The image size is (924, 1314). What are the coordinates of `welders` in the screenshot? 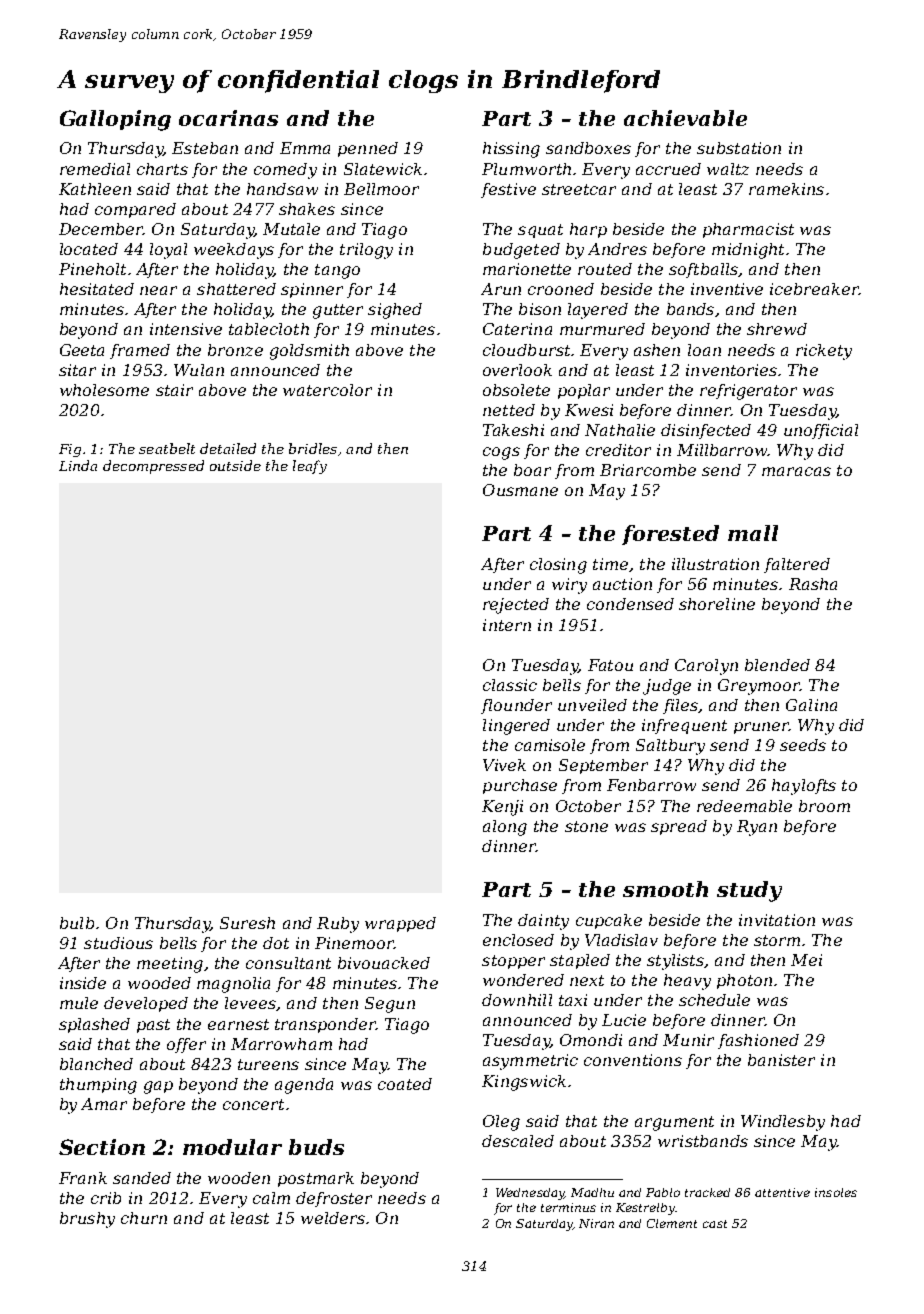 It's located at (333, 1218).
